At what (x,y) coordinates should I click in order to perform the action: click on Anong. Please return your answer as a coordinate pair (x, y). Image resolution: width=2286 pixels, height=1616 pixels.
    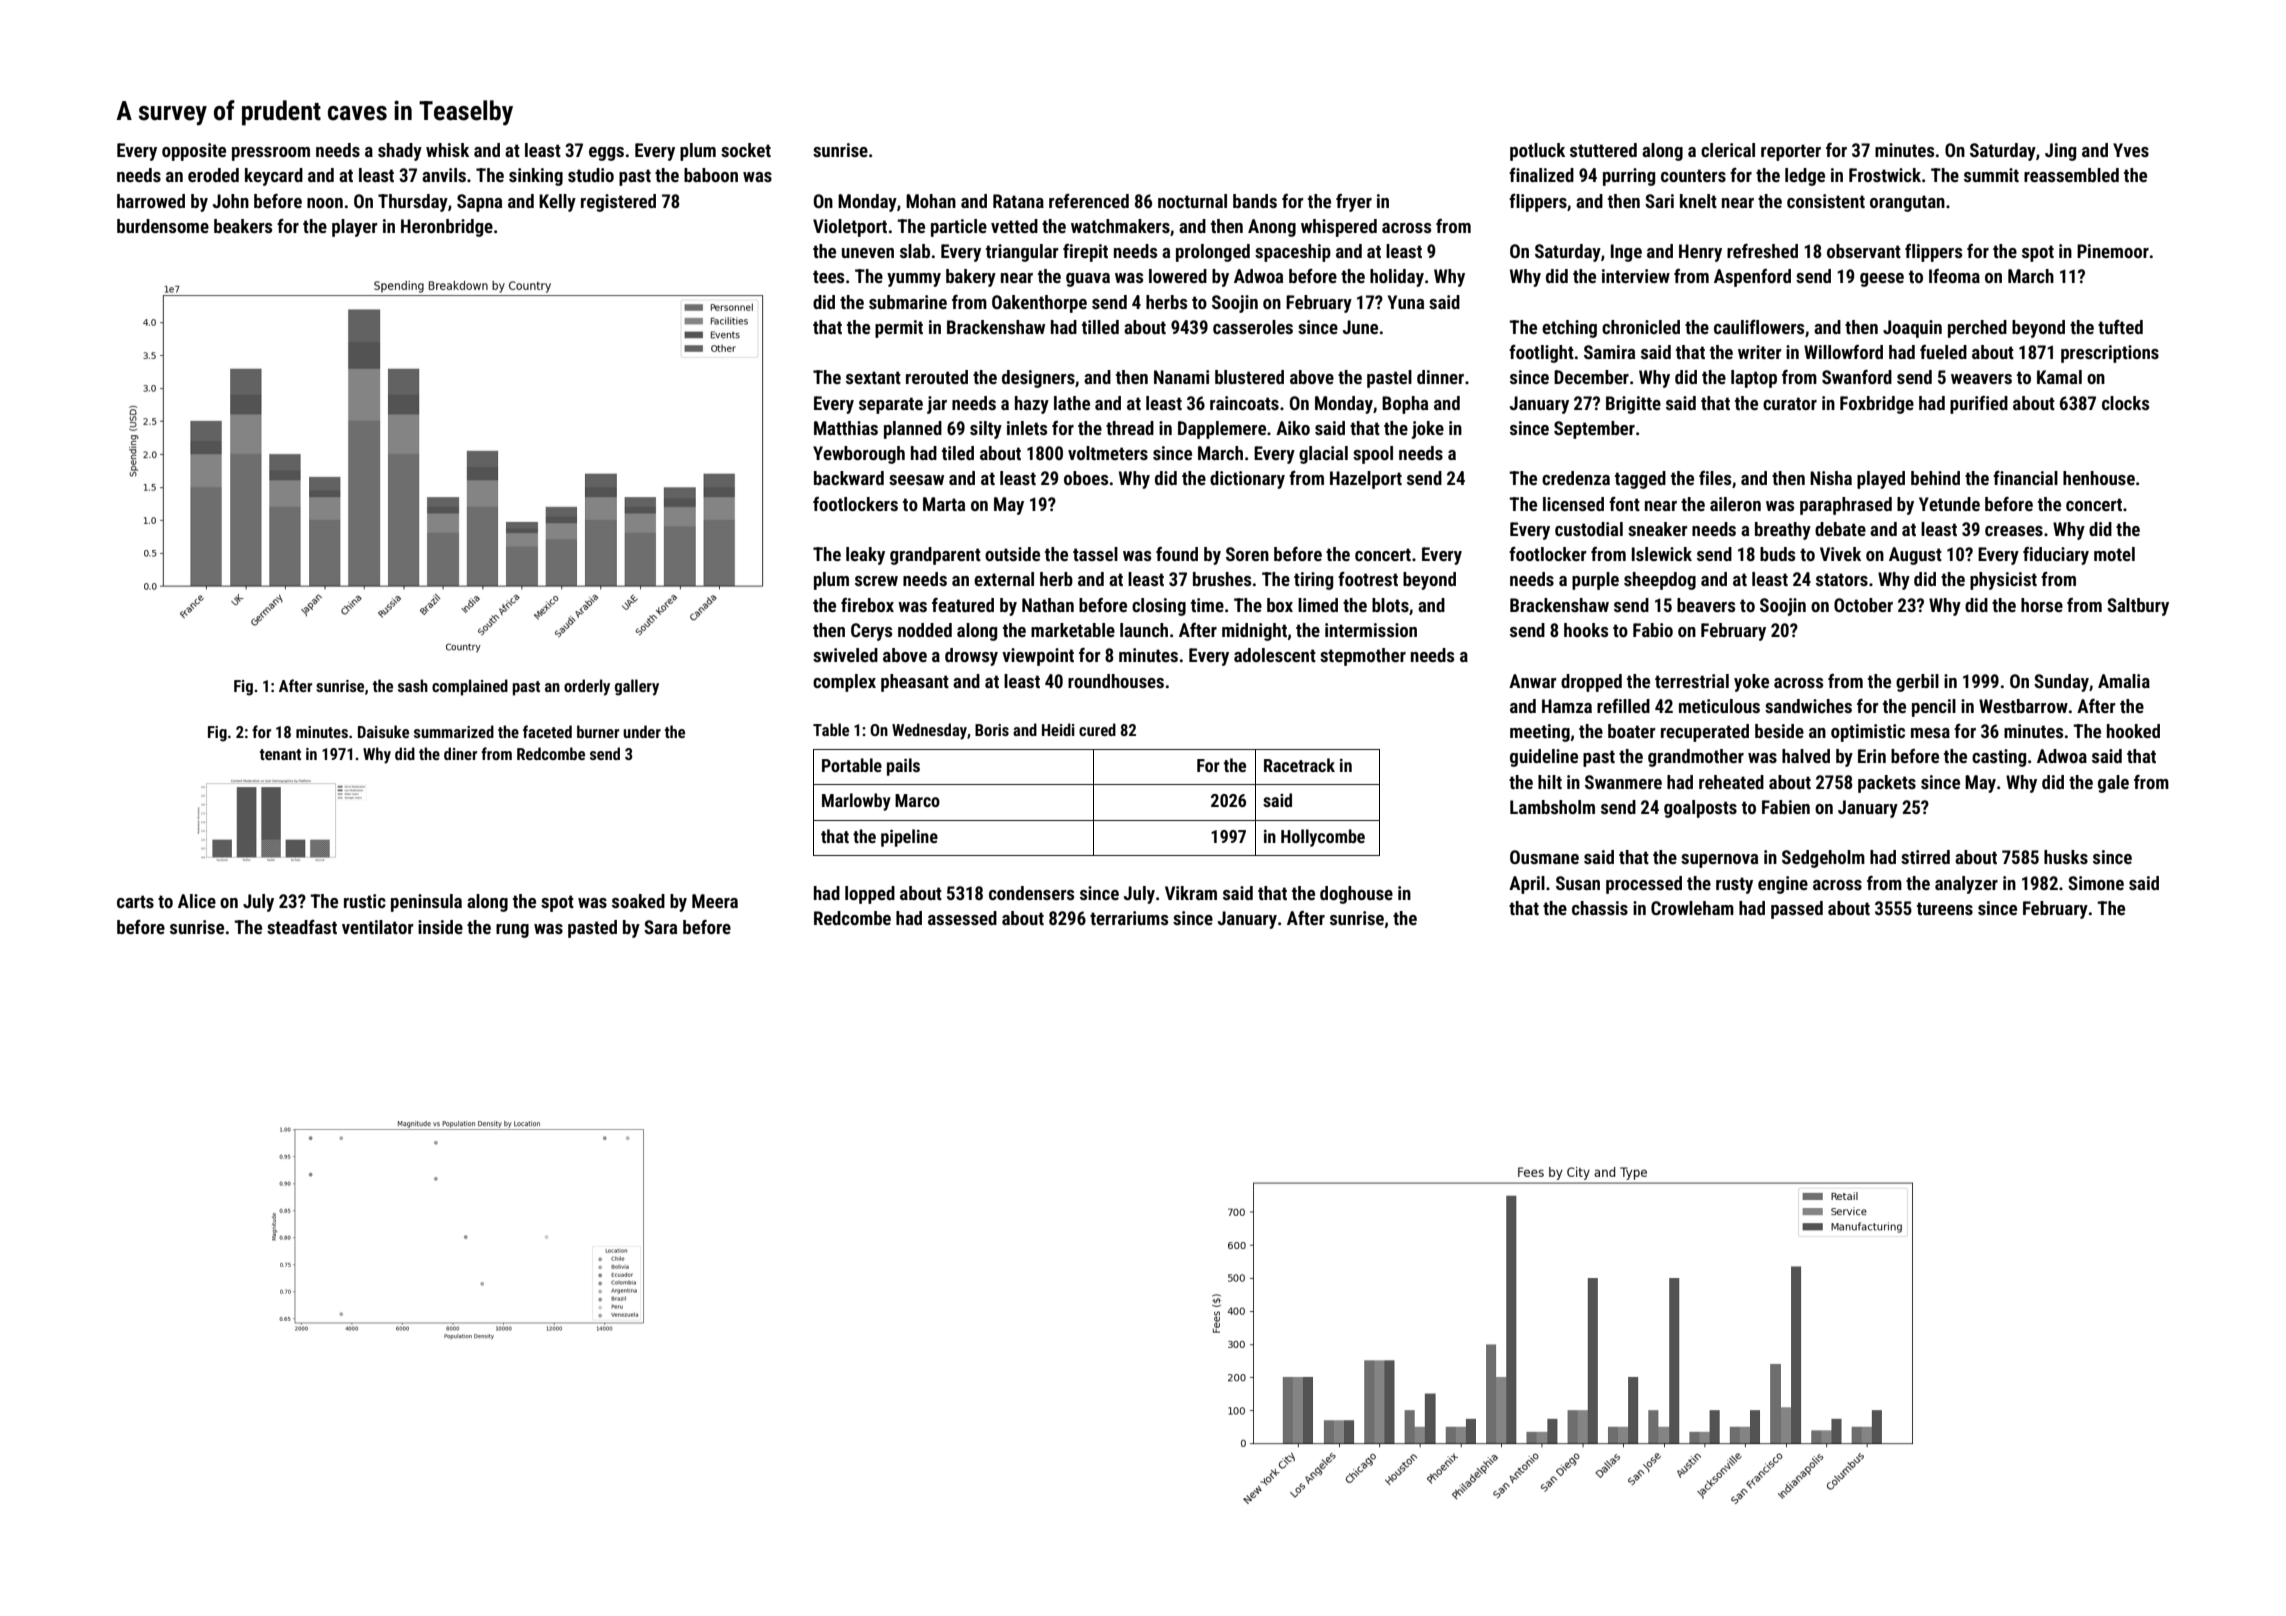
    Looking at the image, I should click on (1272, 228).
